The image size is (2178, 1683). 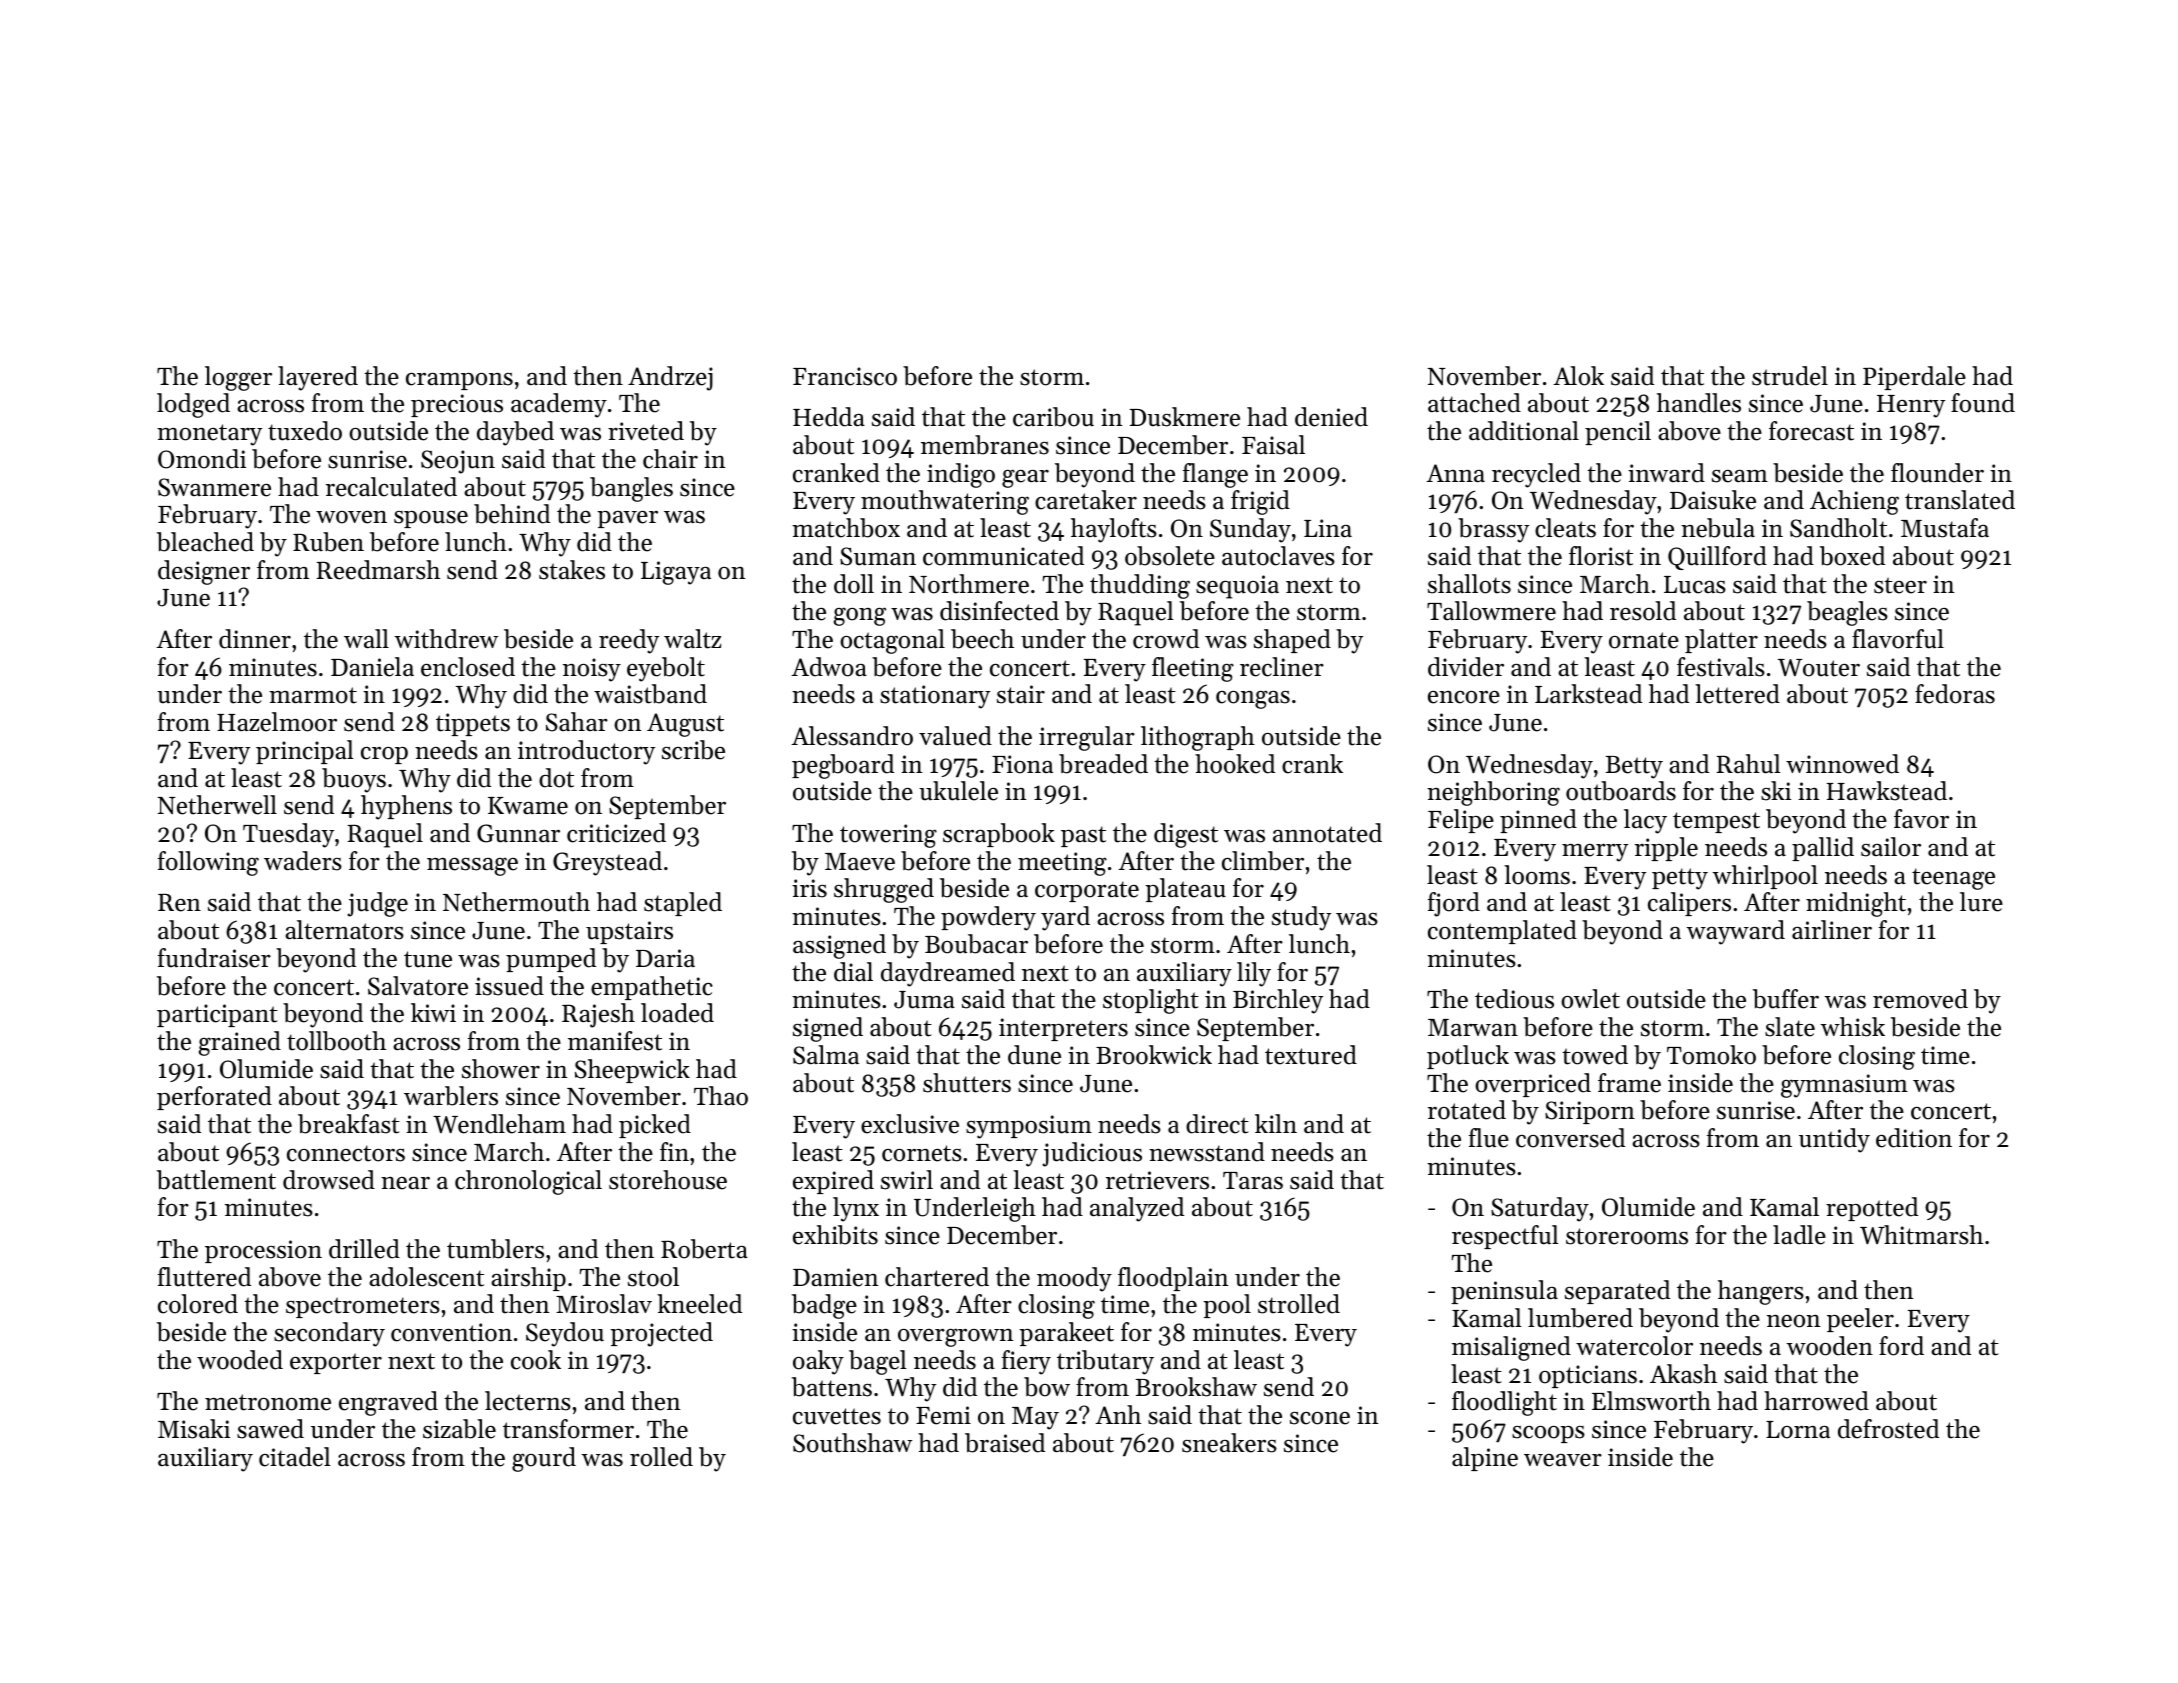 What do you see at coordinates (349, 1124) in the image?
I see `breakfast` at bounding box center [349, 1124].
